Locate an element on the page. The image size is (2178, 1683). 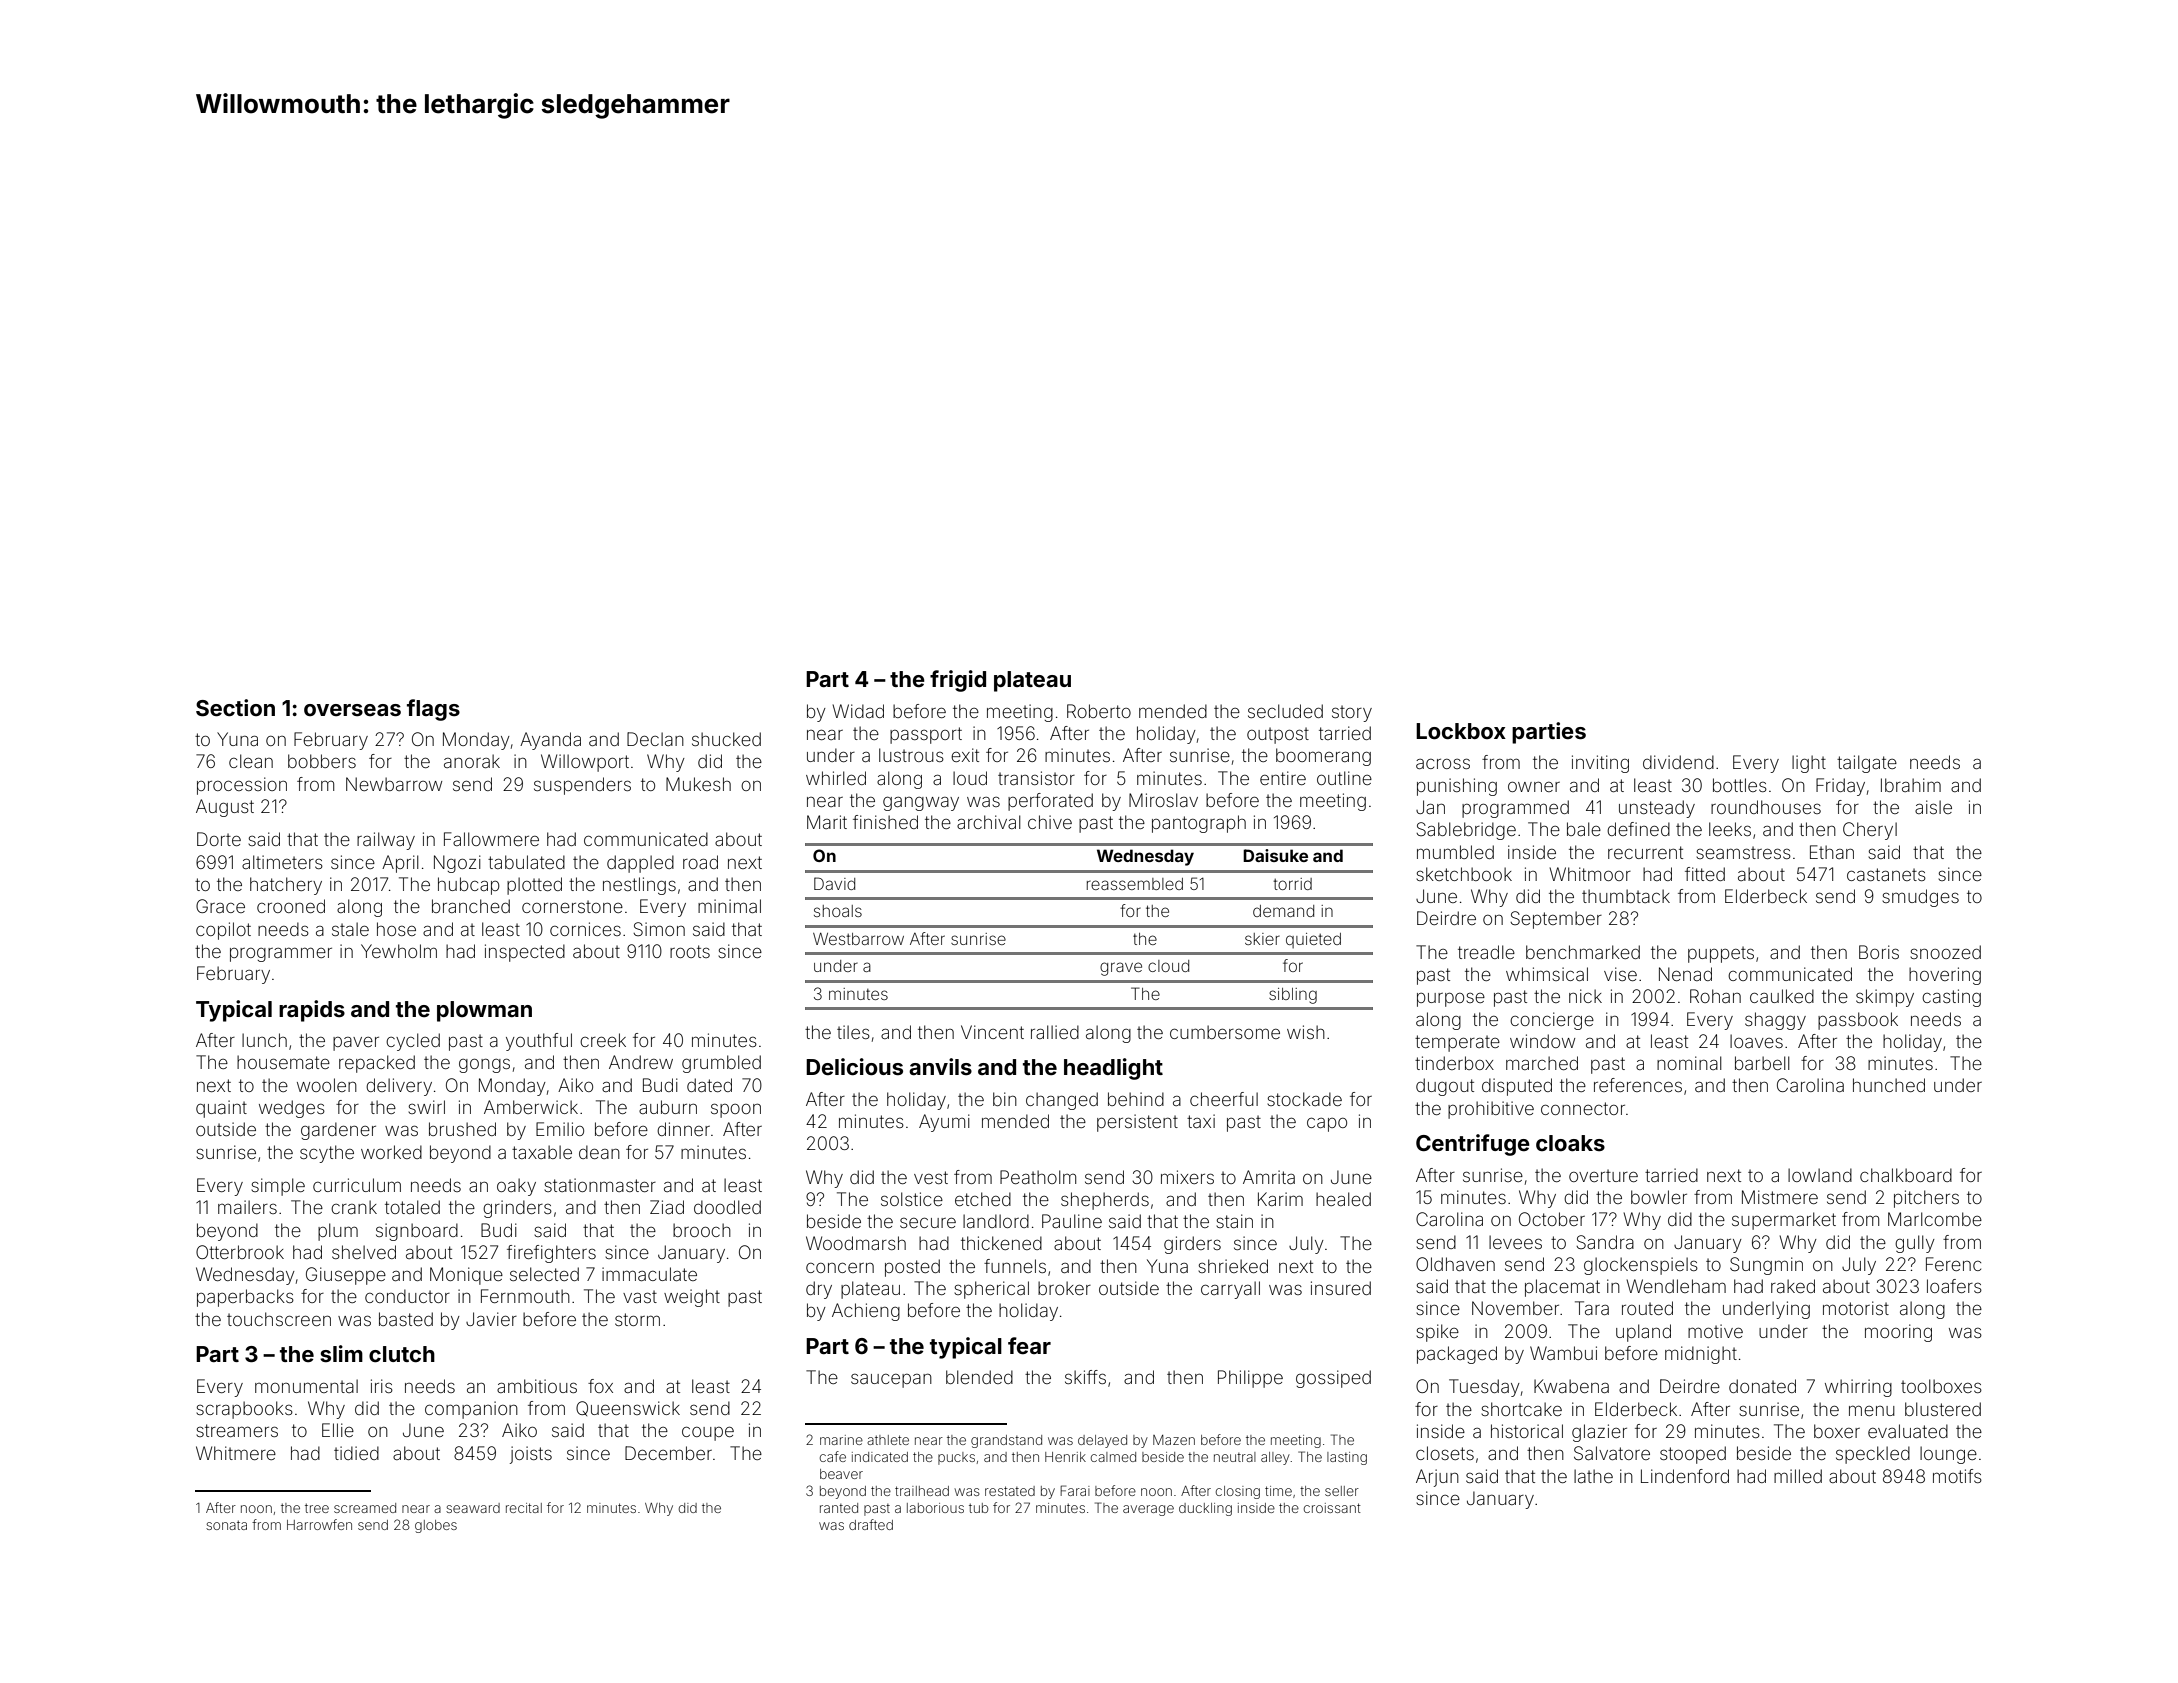
immaculate is located at coordinates (649, 1274).
